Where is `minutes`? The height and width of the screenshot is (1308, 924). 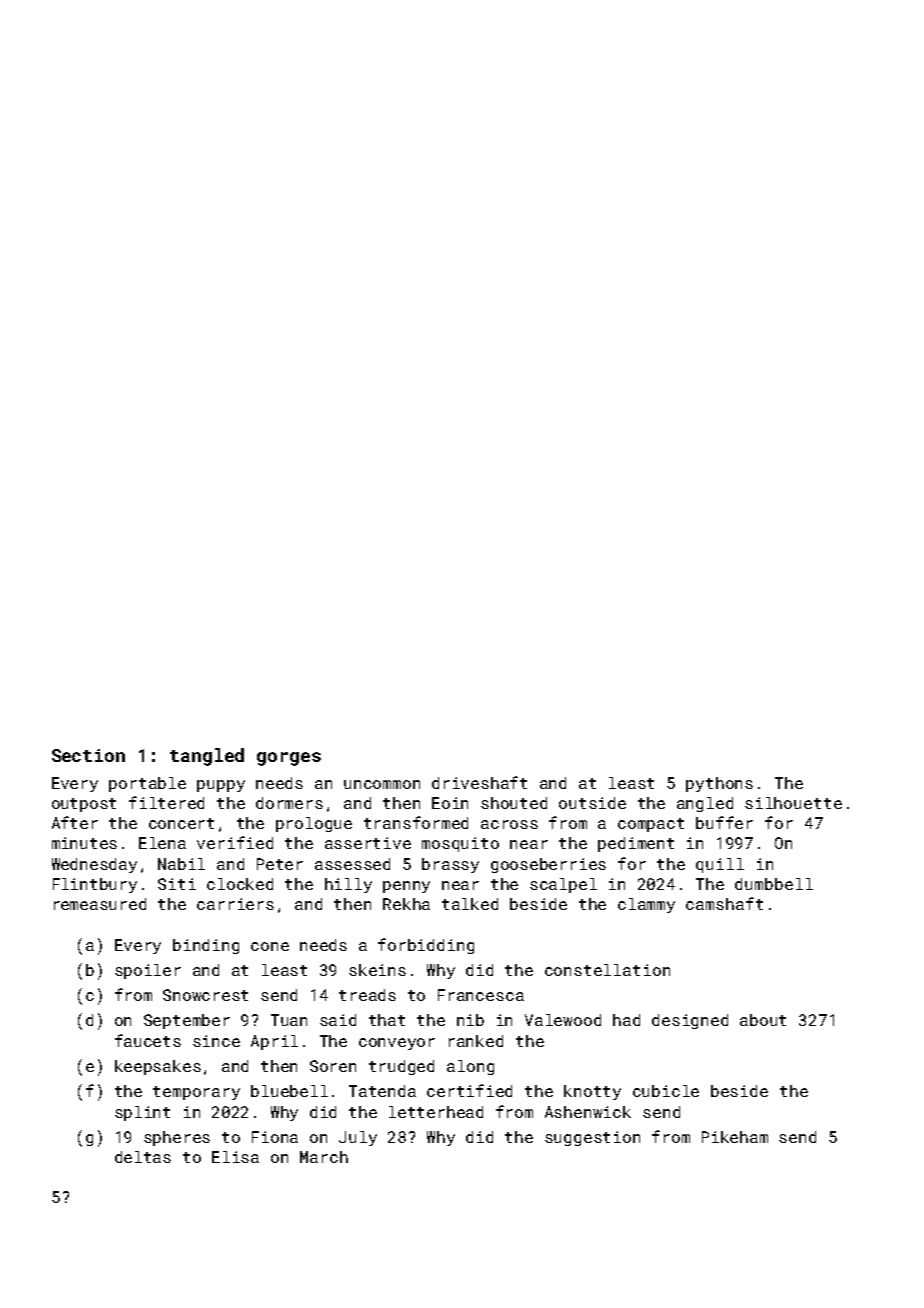 minutes is located at coordinates (84, 843).
